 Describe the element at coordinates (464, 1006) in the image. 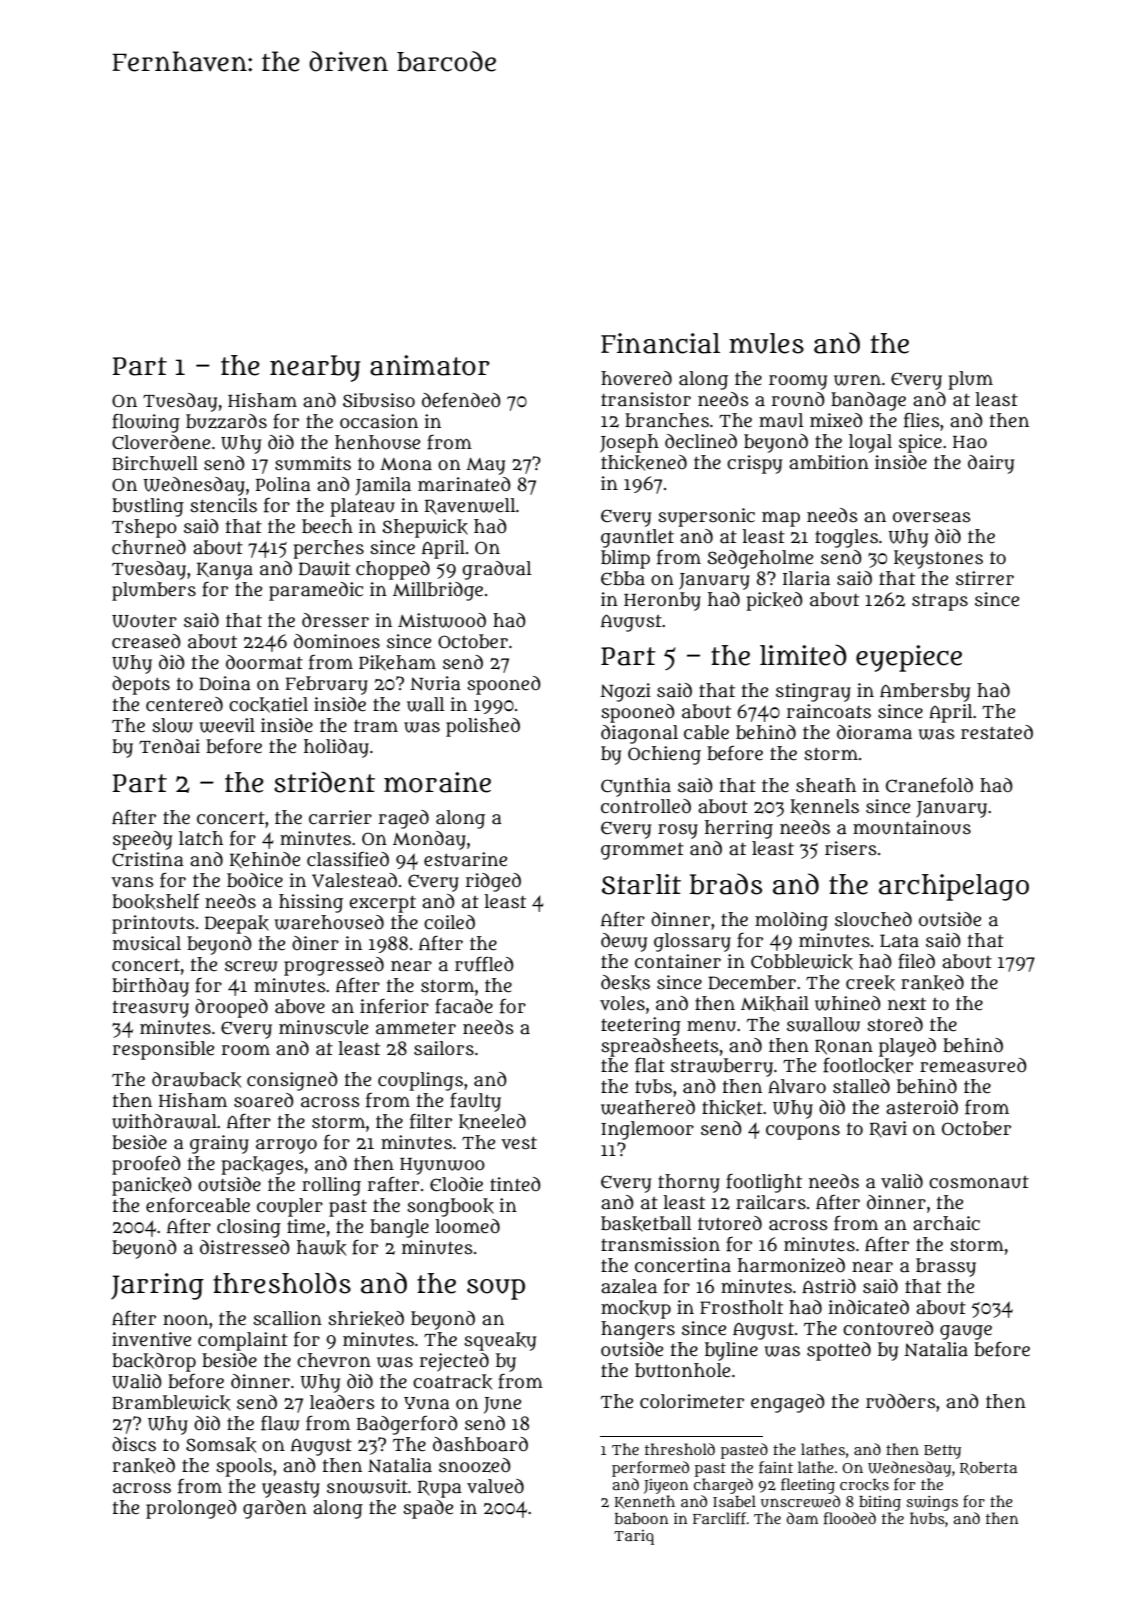

I see `facade` at that location.
